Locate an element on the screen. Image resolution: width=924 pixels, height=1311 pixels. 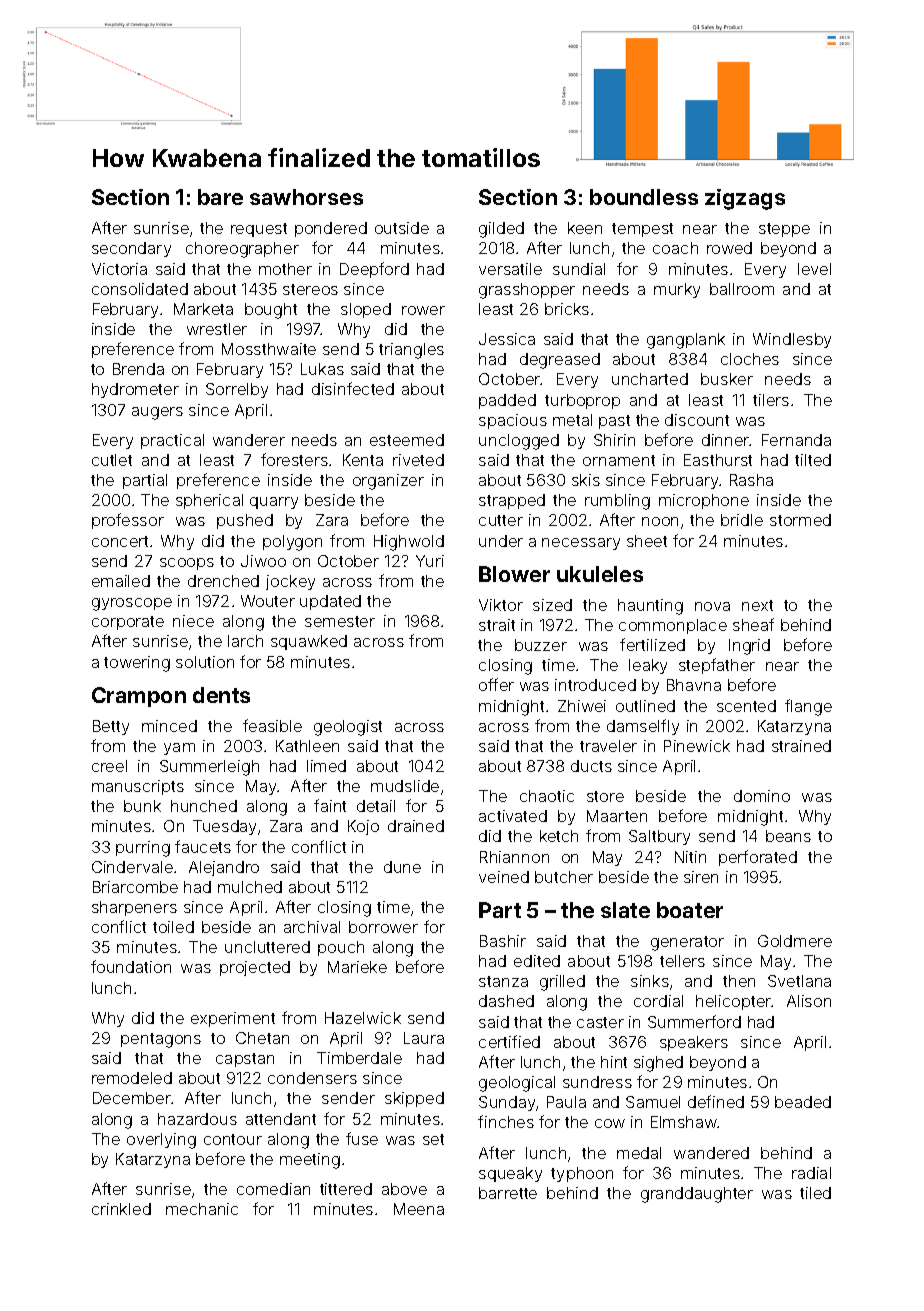
tempest is located at coordinates (642, 230).
